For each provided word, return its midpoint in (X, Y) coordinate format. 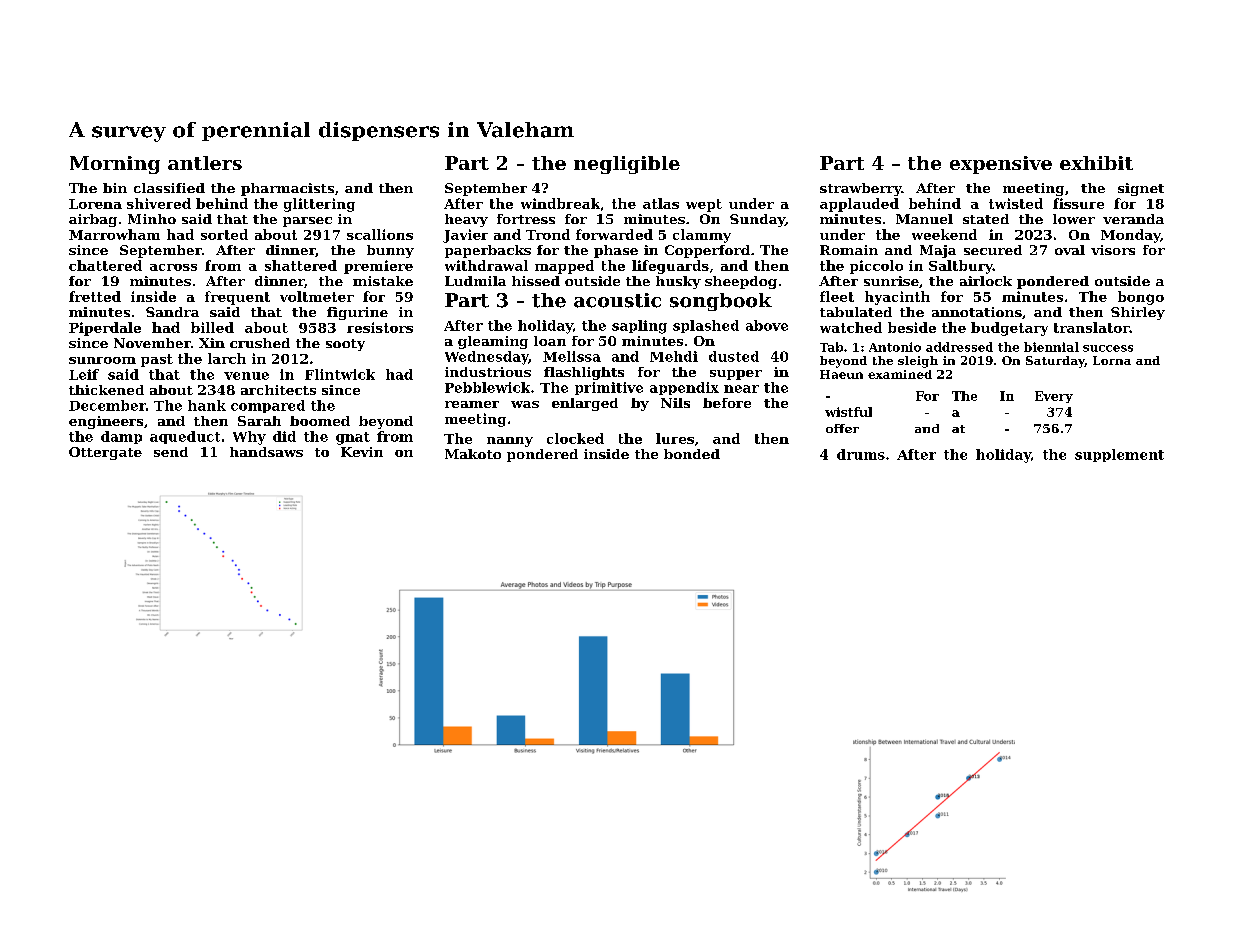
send (171, 452)
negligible (627, 165)
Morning (115, 165)
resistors (380, 327)
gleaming (493, 342)
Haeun (841, 374)
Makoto (473, 454)
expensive (1001, 165)
